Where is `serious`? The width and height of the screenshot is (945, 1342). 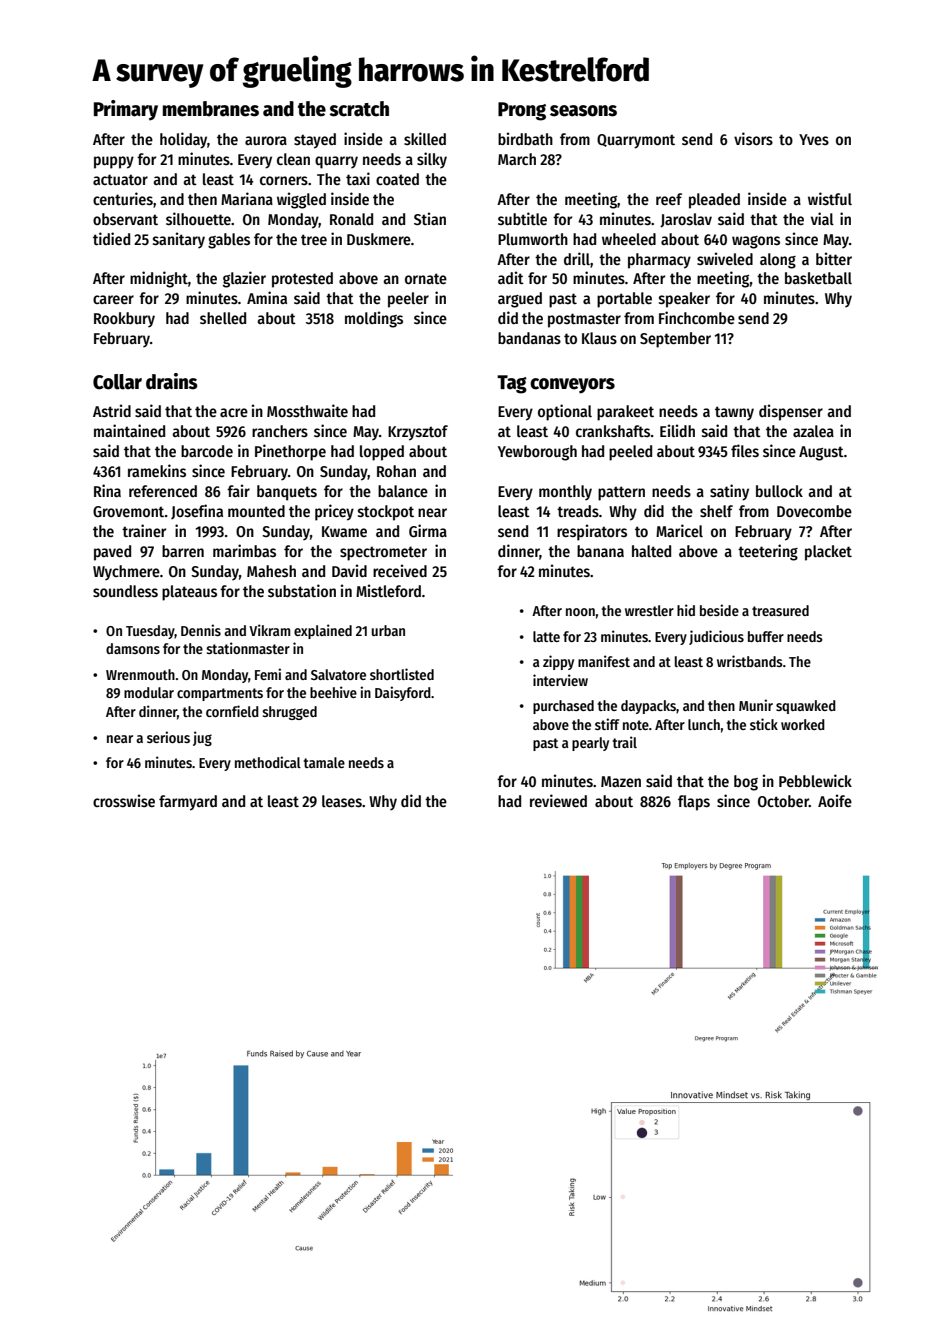
serious is located at coordinates (168, 737).
